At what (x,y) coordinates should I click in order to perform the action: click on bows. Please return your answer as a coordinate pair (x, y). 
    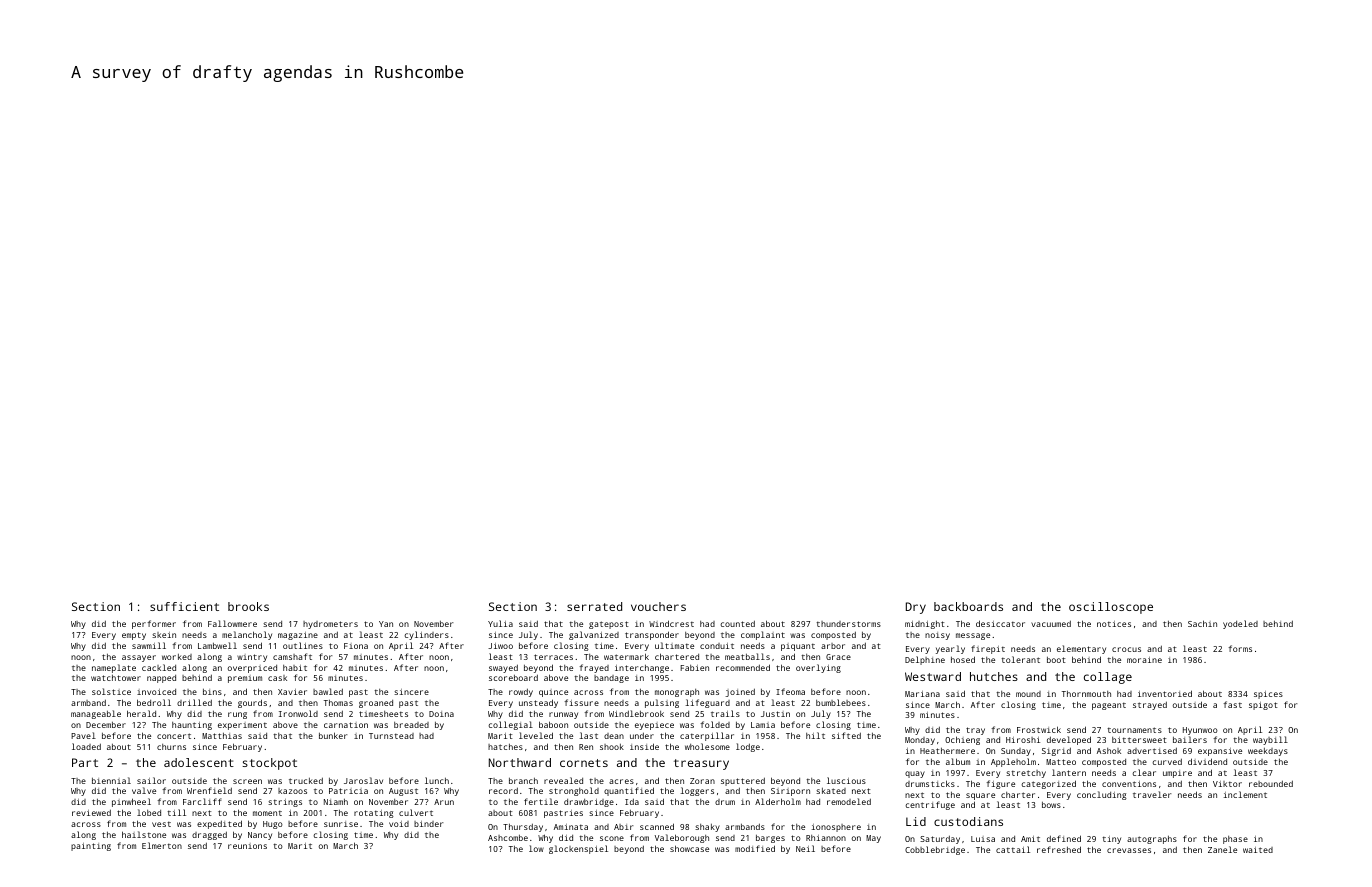
    Looking at the image, I should click on (1051, 805).
